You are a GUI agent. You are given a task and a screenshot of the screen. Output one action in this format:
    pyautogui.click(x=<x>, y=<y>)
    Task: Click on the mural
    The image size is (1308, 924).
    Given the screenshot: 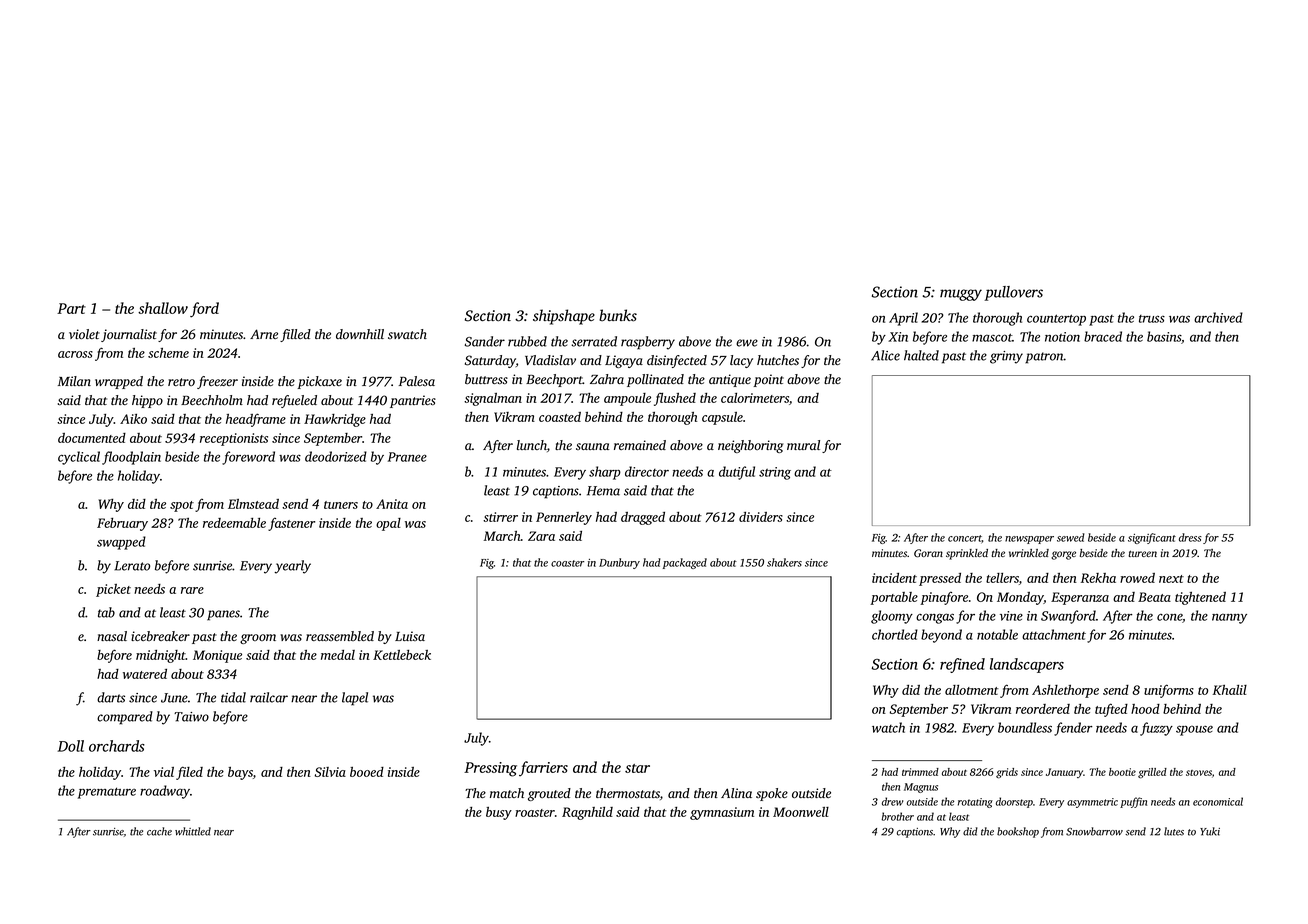 What is the action you would take?
    pyautogui.click(x=803, y=445)
